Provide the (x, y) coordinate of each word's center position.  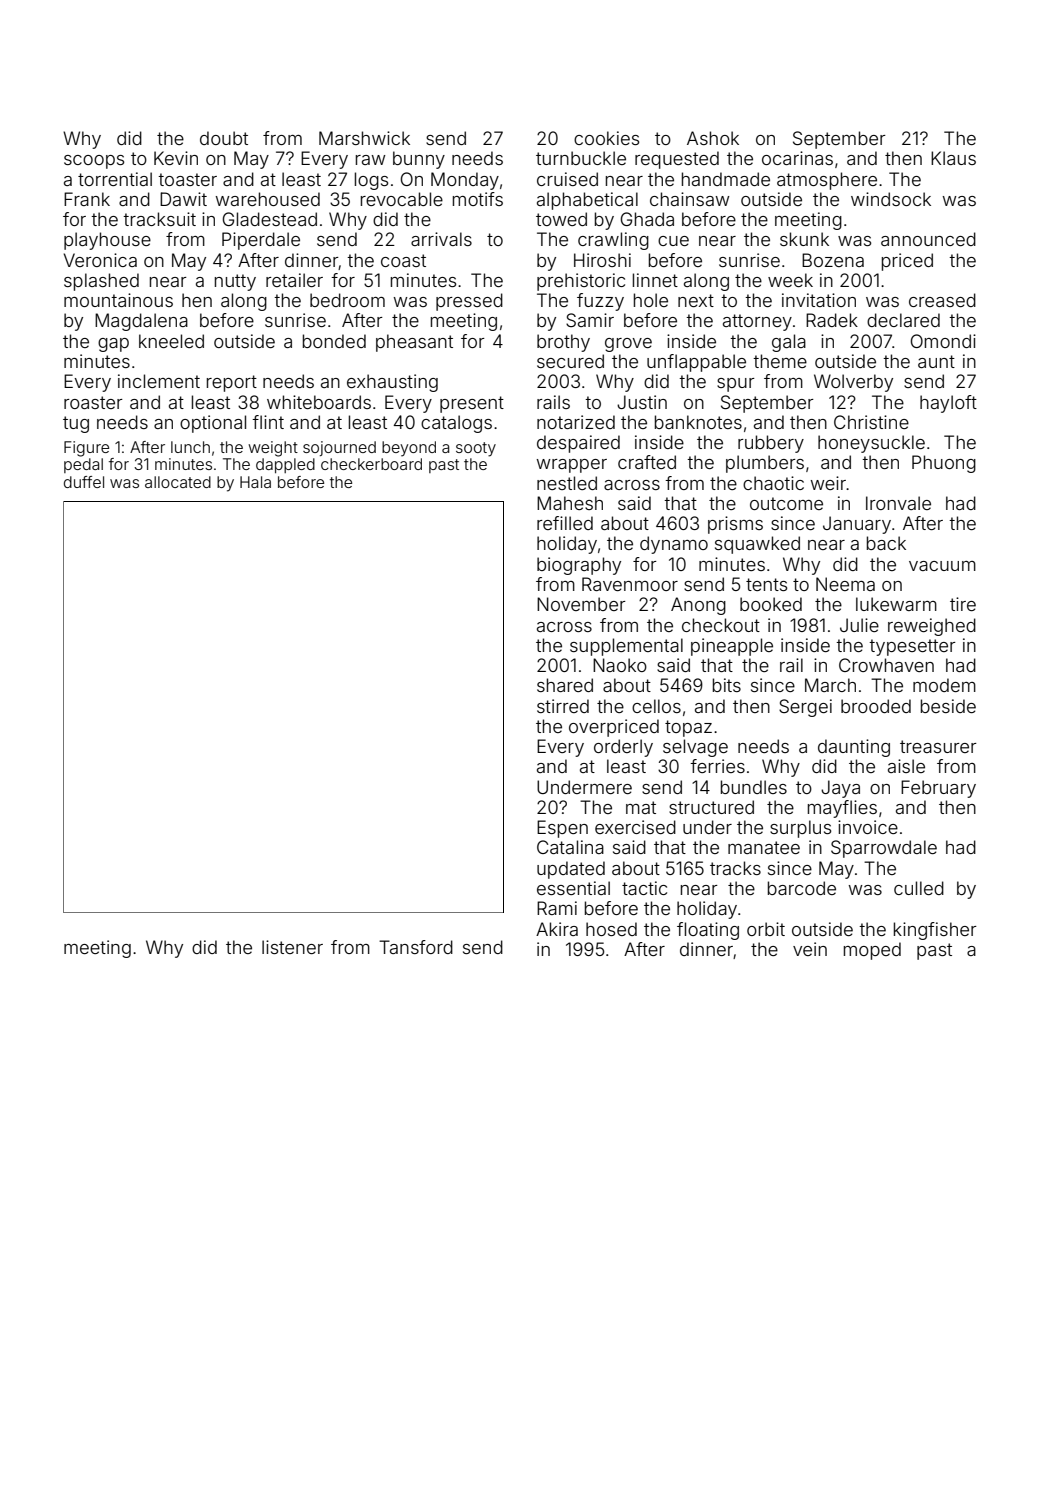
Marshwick (364, 138)
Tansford (416, 947)
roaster (93, 402)
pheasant (414, 343)
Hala (255, 482)
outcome (786, 503)
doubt (224, 138)
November (581, 604)
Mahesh (570, 503)
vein (810, 949)
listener (292, 947)
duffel (84, 482)
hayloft (948, 404)
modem (944, 685)
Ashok (713, 138)
